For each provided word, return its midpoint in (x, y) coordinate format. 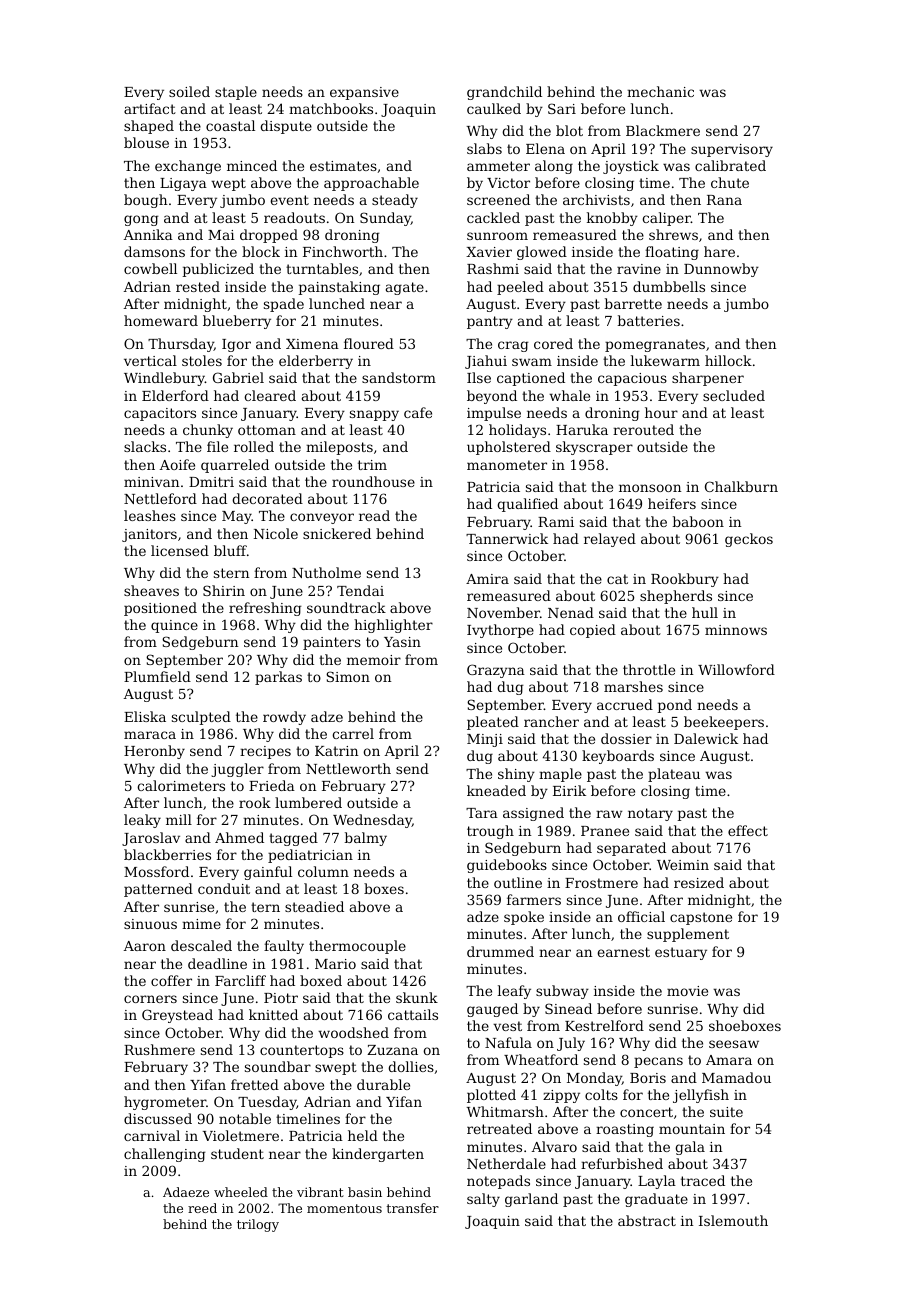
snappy (374, 415)
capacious (632, 379)
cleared (270, 395)
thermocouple (357, 947)
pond (675, 706)
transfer (413, 1208)
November (503, 612)
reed (202, 1208)
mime (201, 924)
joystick (631, 167)
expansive (364, 93)
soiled (189, 91)
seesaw (734, 1044)
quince (174, 626)
